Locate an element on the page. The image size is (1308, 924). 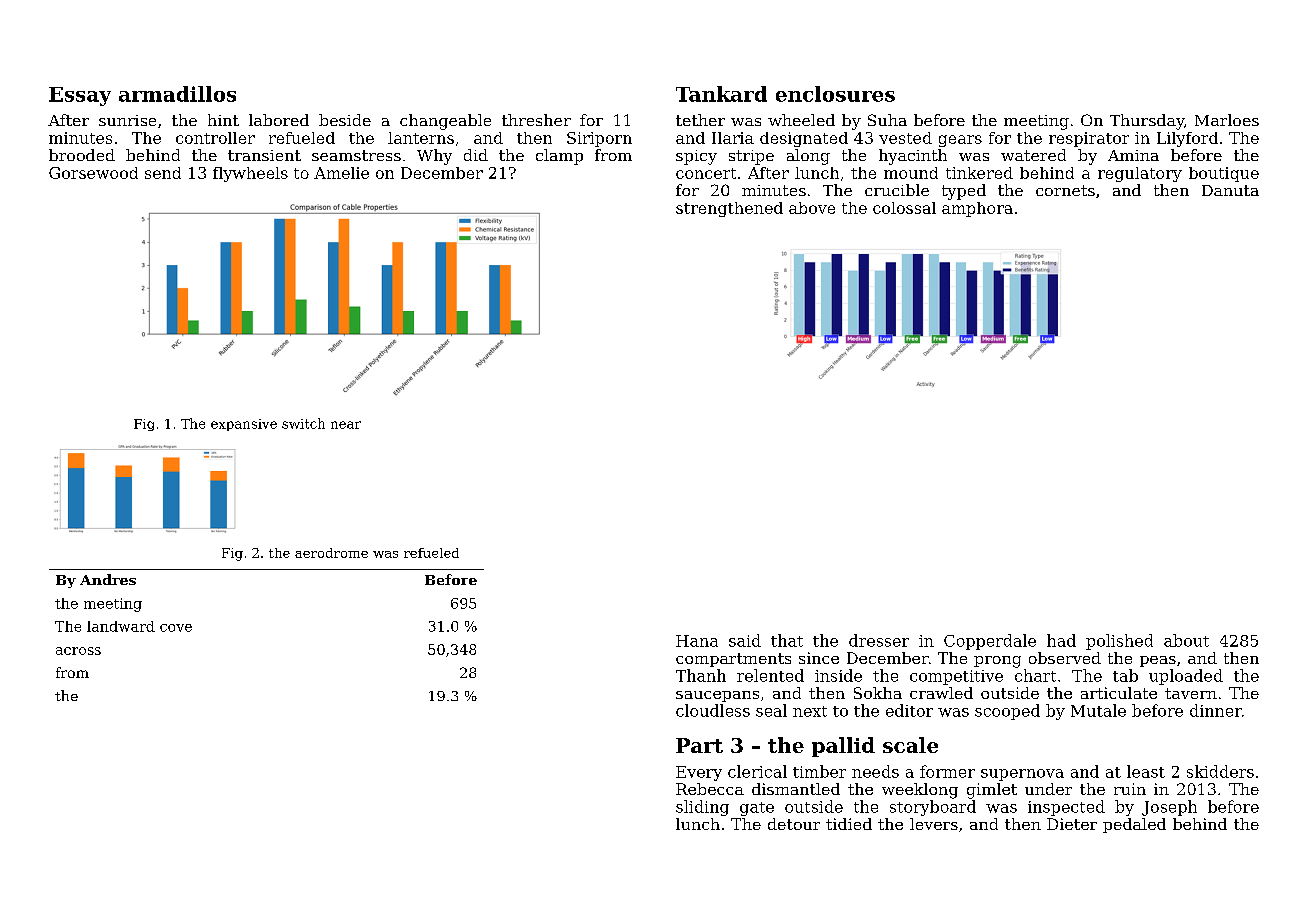
about is located at coordinates (1186, 640).
